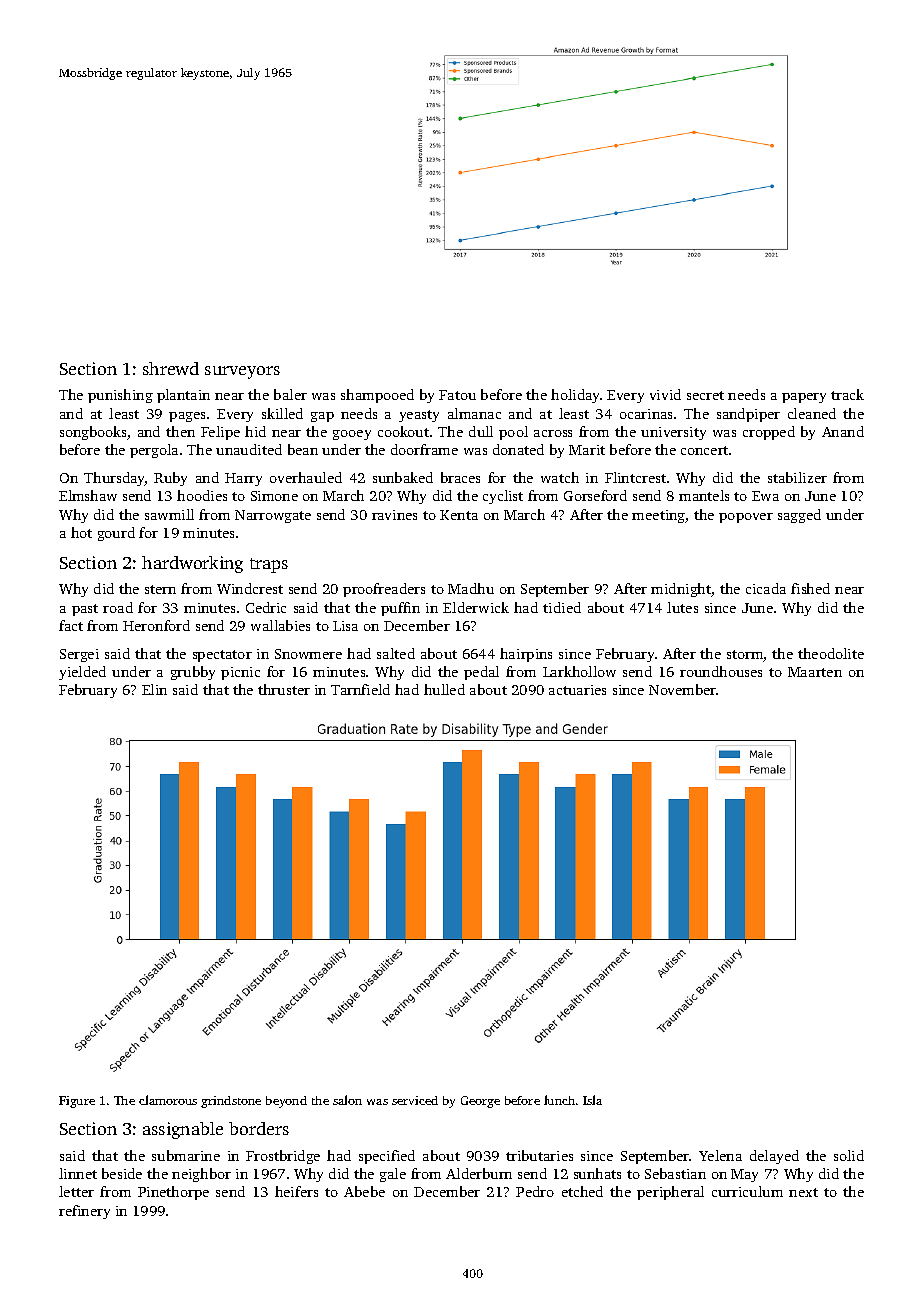 This image has height=1314, width=924. Describe the element at coordinates (457, 395) in the image. I see `Fatou` at that location.
